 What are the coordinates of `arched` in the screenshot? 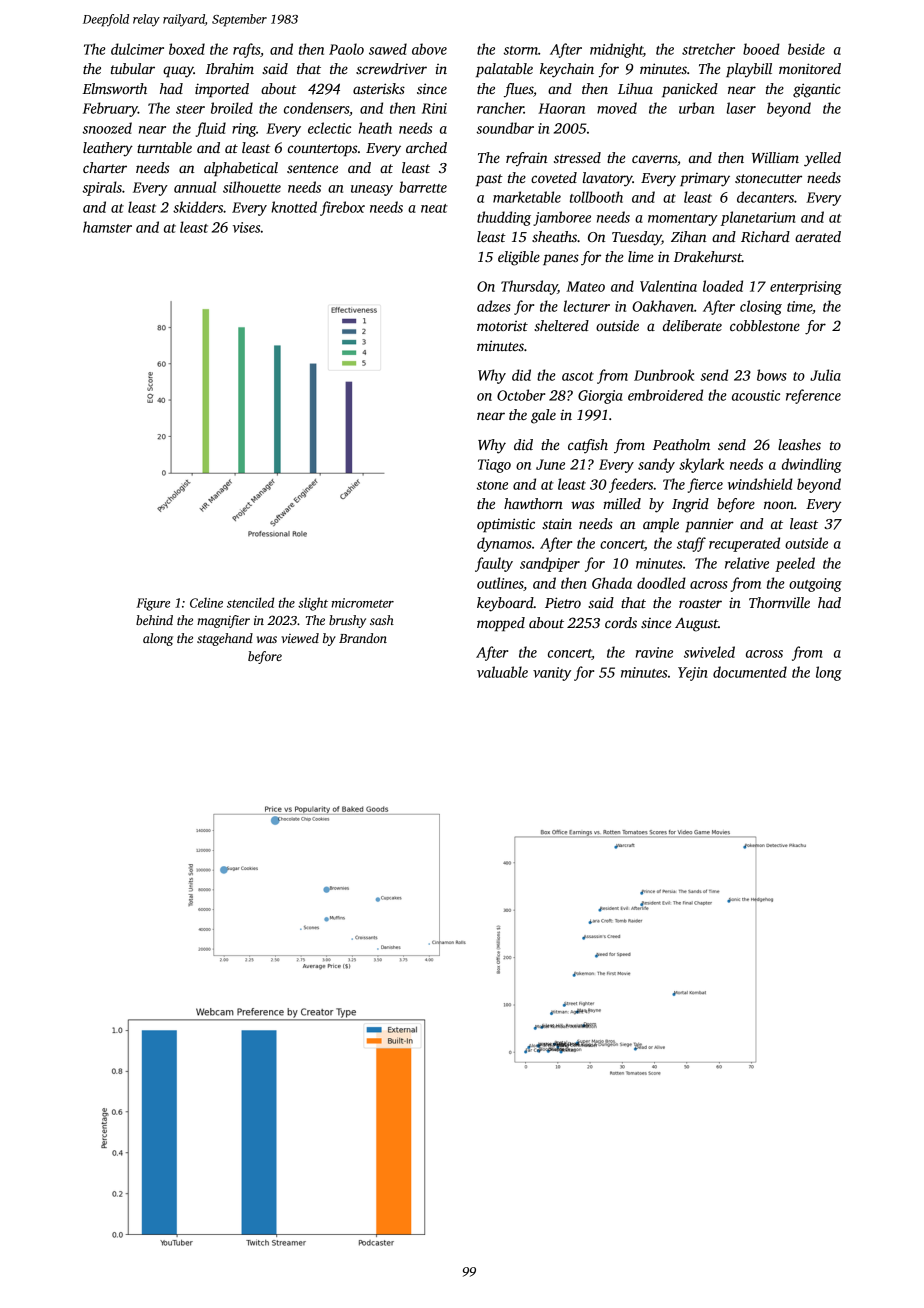 It's located at (426, 147).
